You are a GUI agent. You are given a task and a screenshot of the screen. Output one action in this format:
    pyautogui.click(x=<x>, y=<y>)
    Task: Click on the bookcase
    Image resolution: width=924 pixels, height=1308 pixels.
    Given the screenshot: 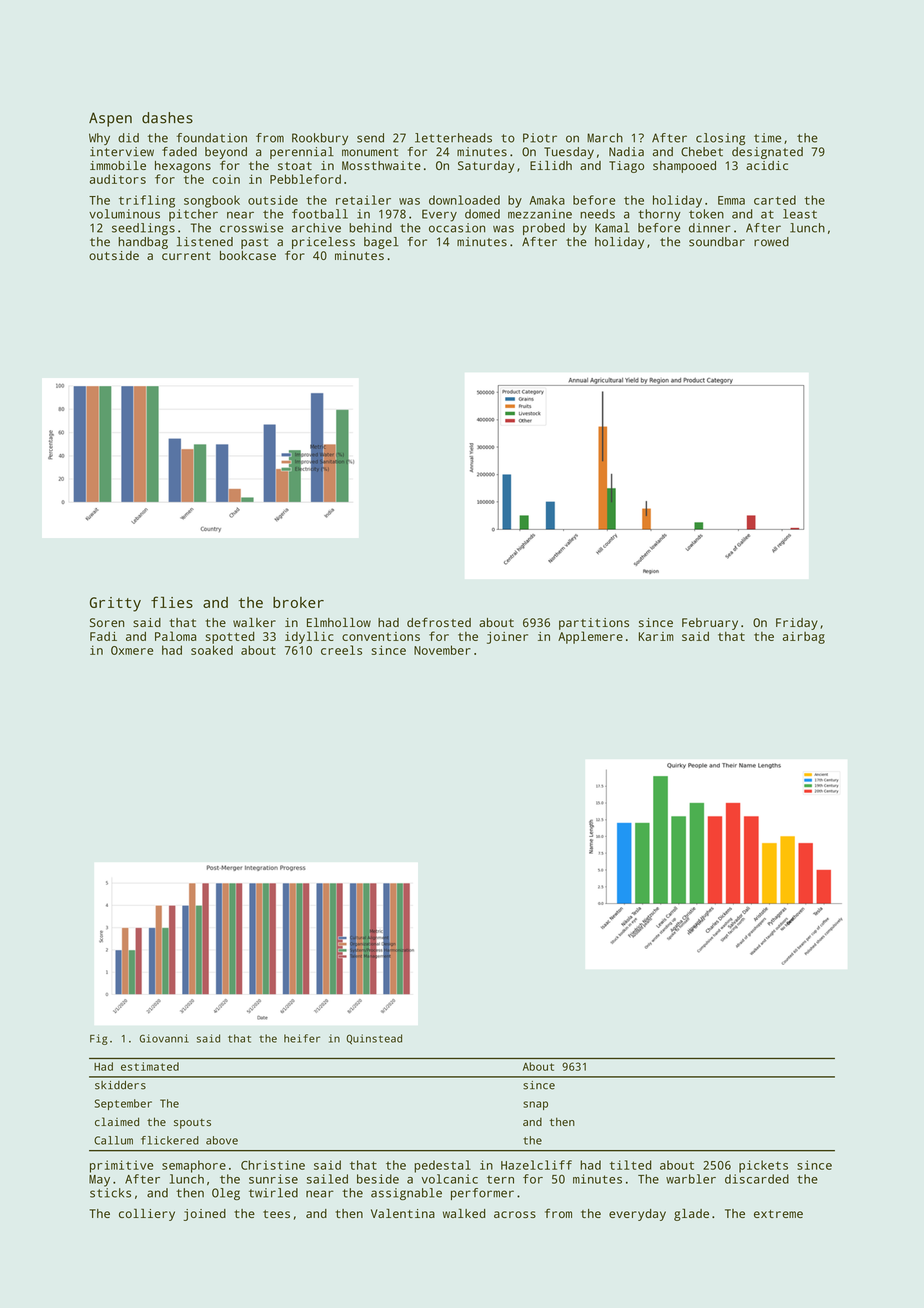 What is the action you would take?
    pyautogui.click(x=248, y=255)
